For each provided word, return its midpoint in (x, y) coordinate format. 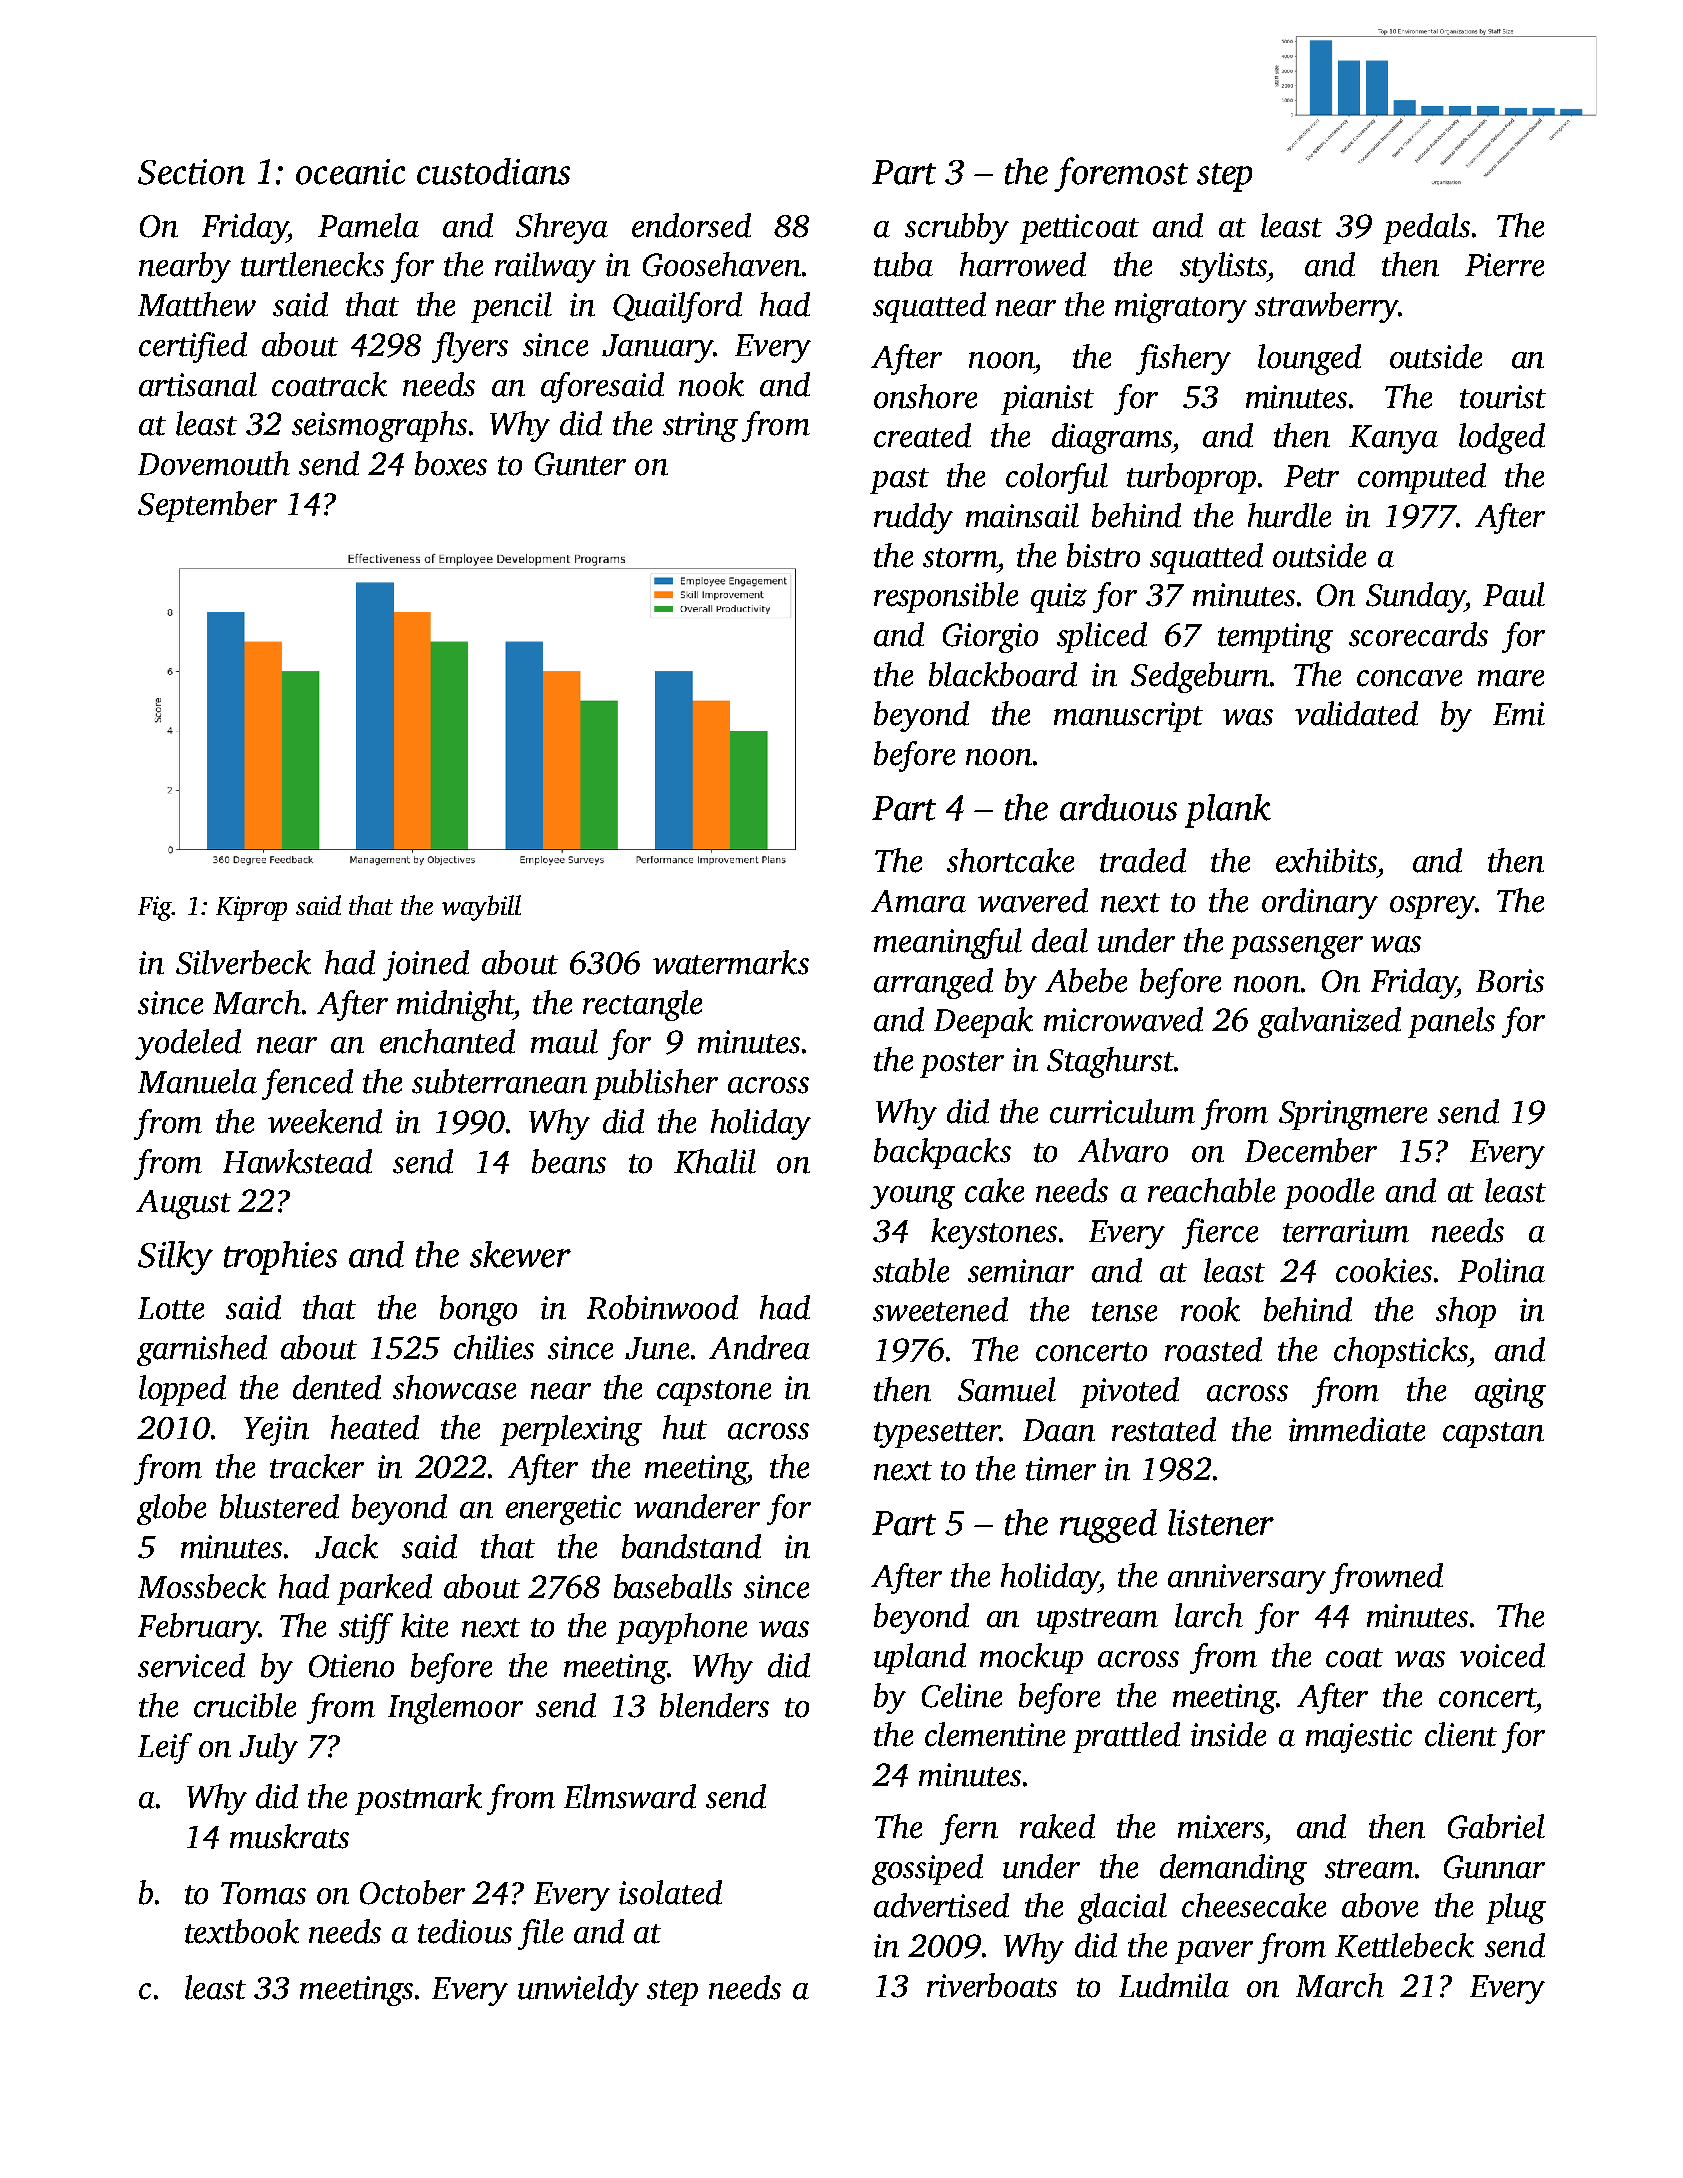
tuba (903, 264)
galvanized (1329, 1022)
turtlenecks (312, 264)
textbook (242, 1931)
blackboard (1003, 674)
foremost (1121, 174)
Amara (918, 901)
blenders (714, 1705)
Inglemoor (455, 1708)
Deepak (983, 1022)
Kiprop (251, 908)
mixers (1221, 1827)
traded (1143, 860)
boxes (451, 463)
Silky (175, 1258)
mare (1511, 678)
